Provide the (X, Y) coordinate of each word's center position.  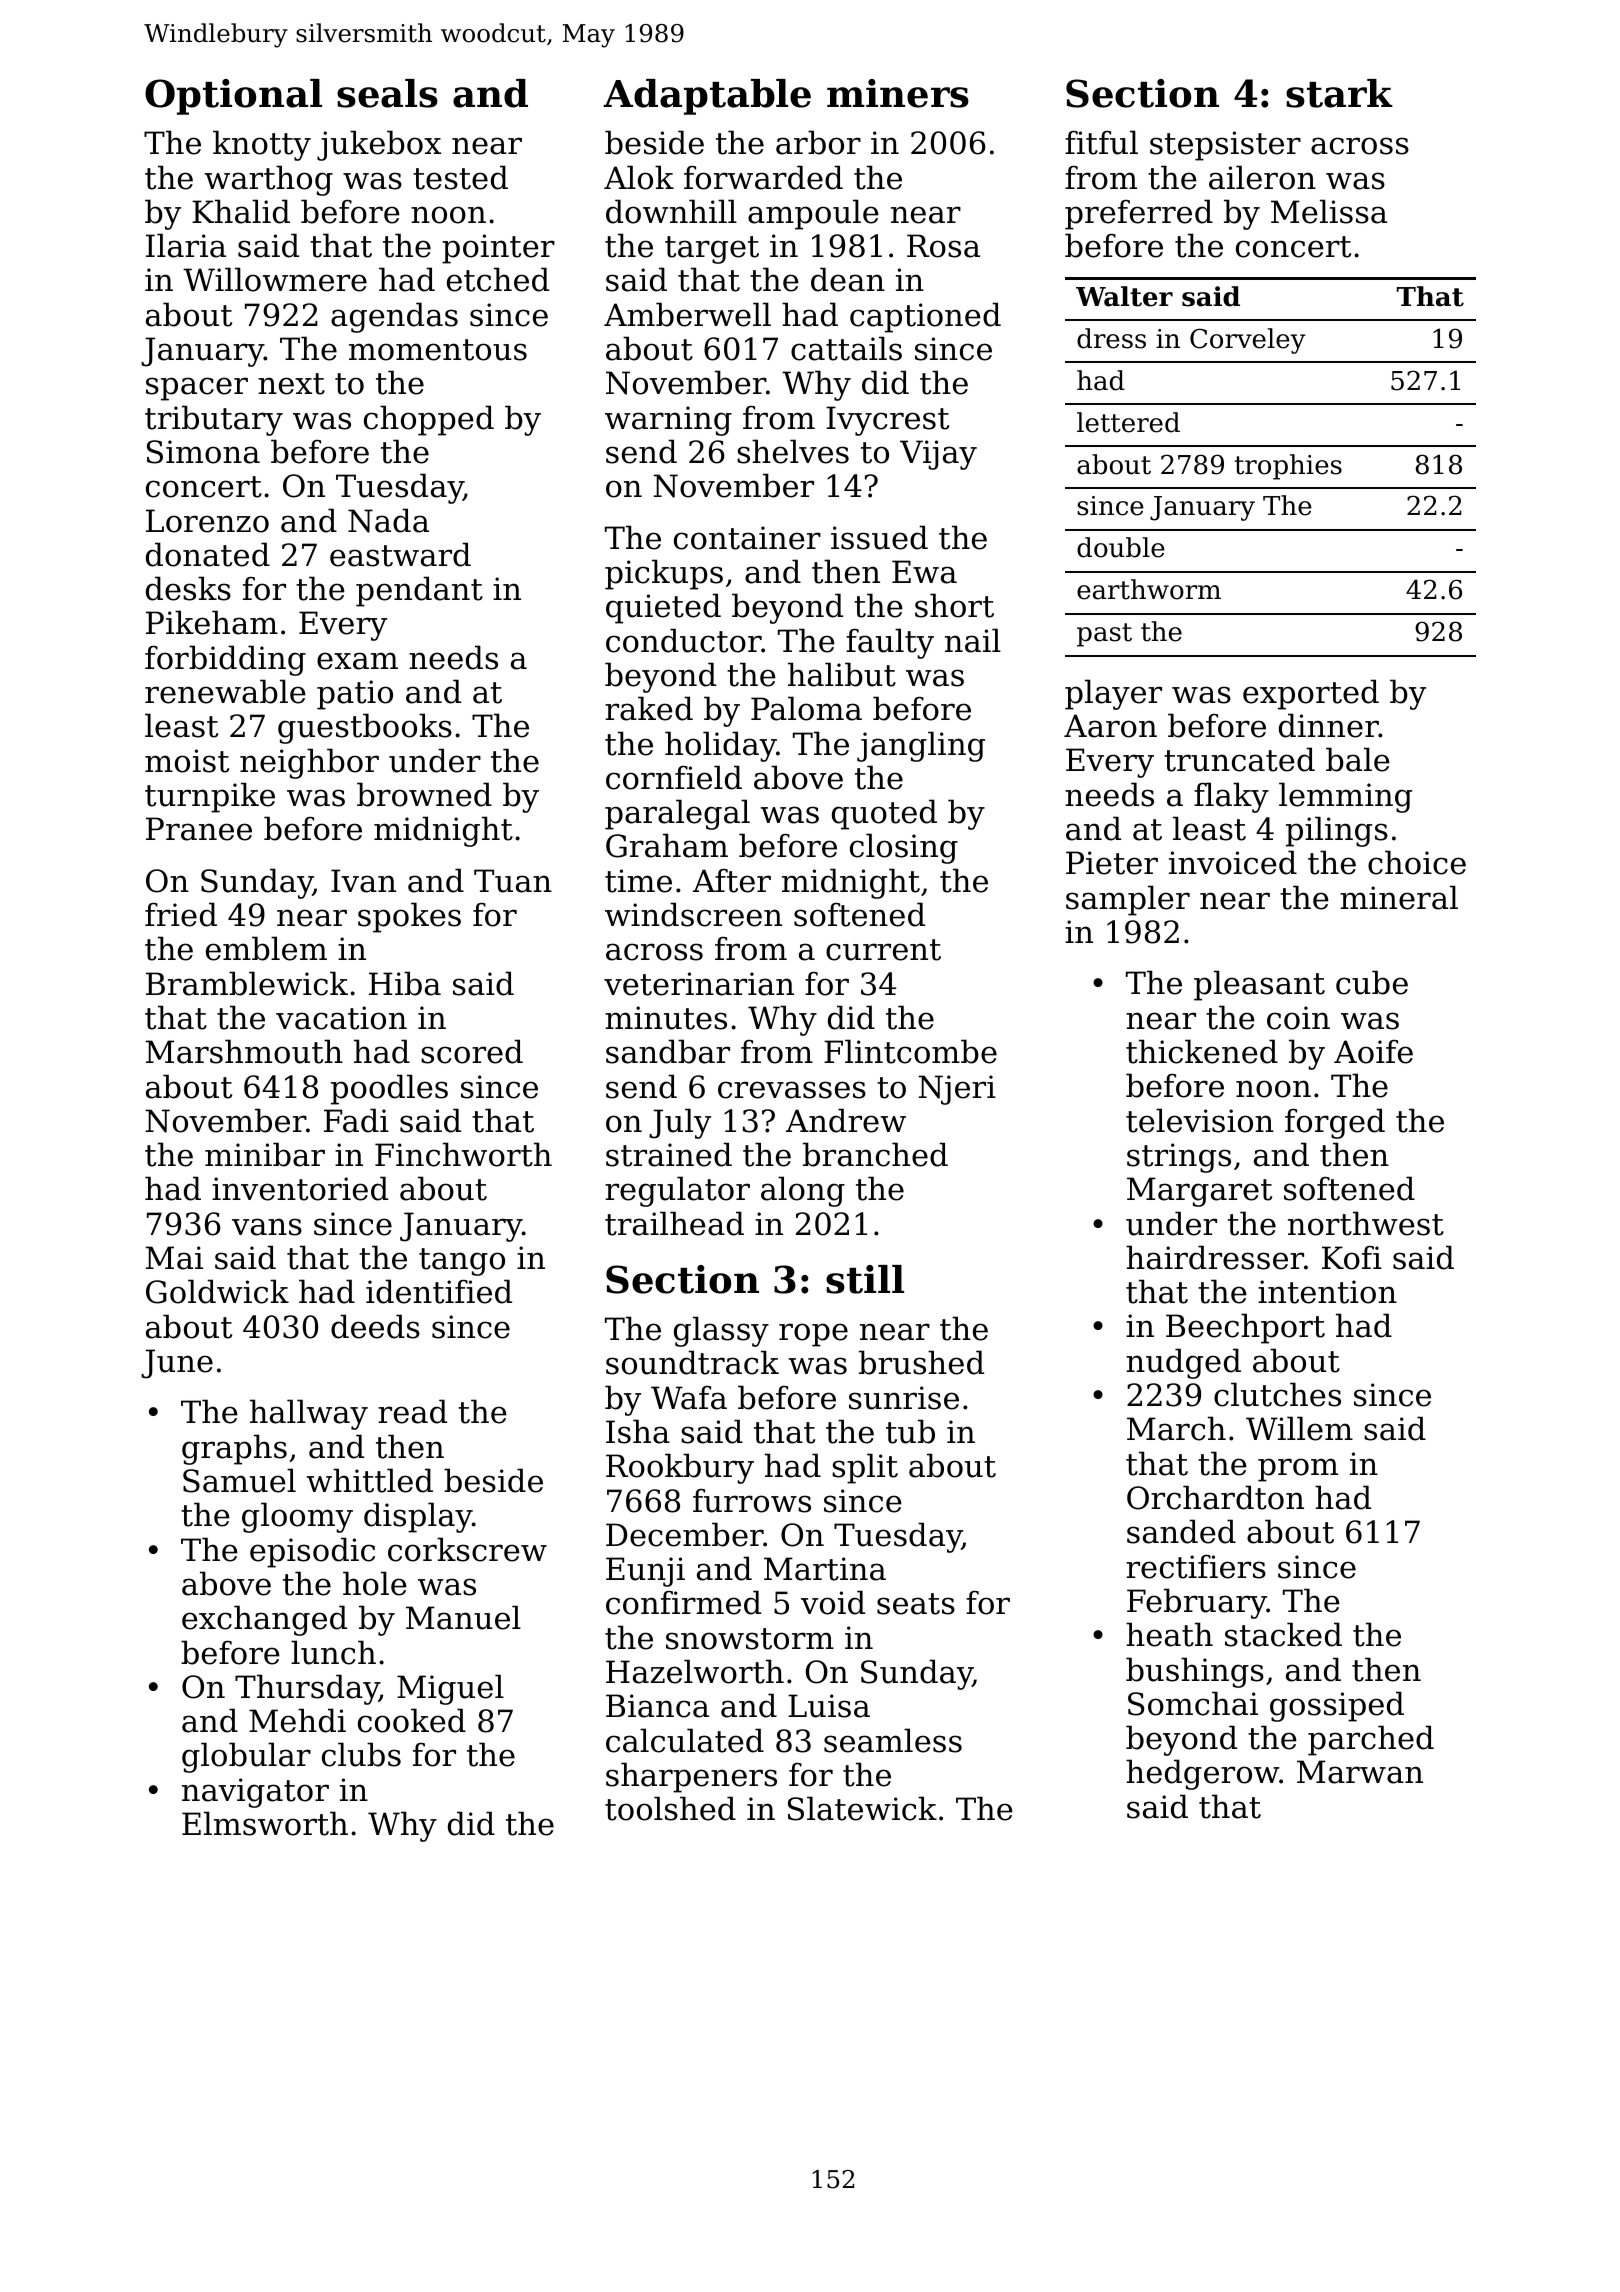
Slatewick (862, 1808)
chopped (429, 420)
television (1200, 1120)
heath (1169, 1634)
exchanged (264, 1620)
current (883, 950)
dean (848, 279)
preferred (1139, 214)
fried (181, 914)
